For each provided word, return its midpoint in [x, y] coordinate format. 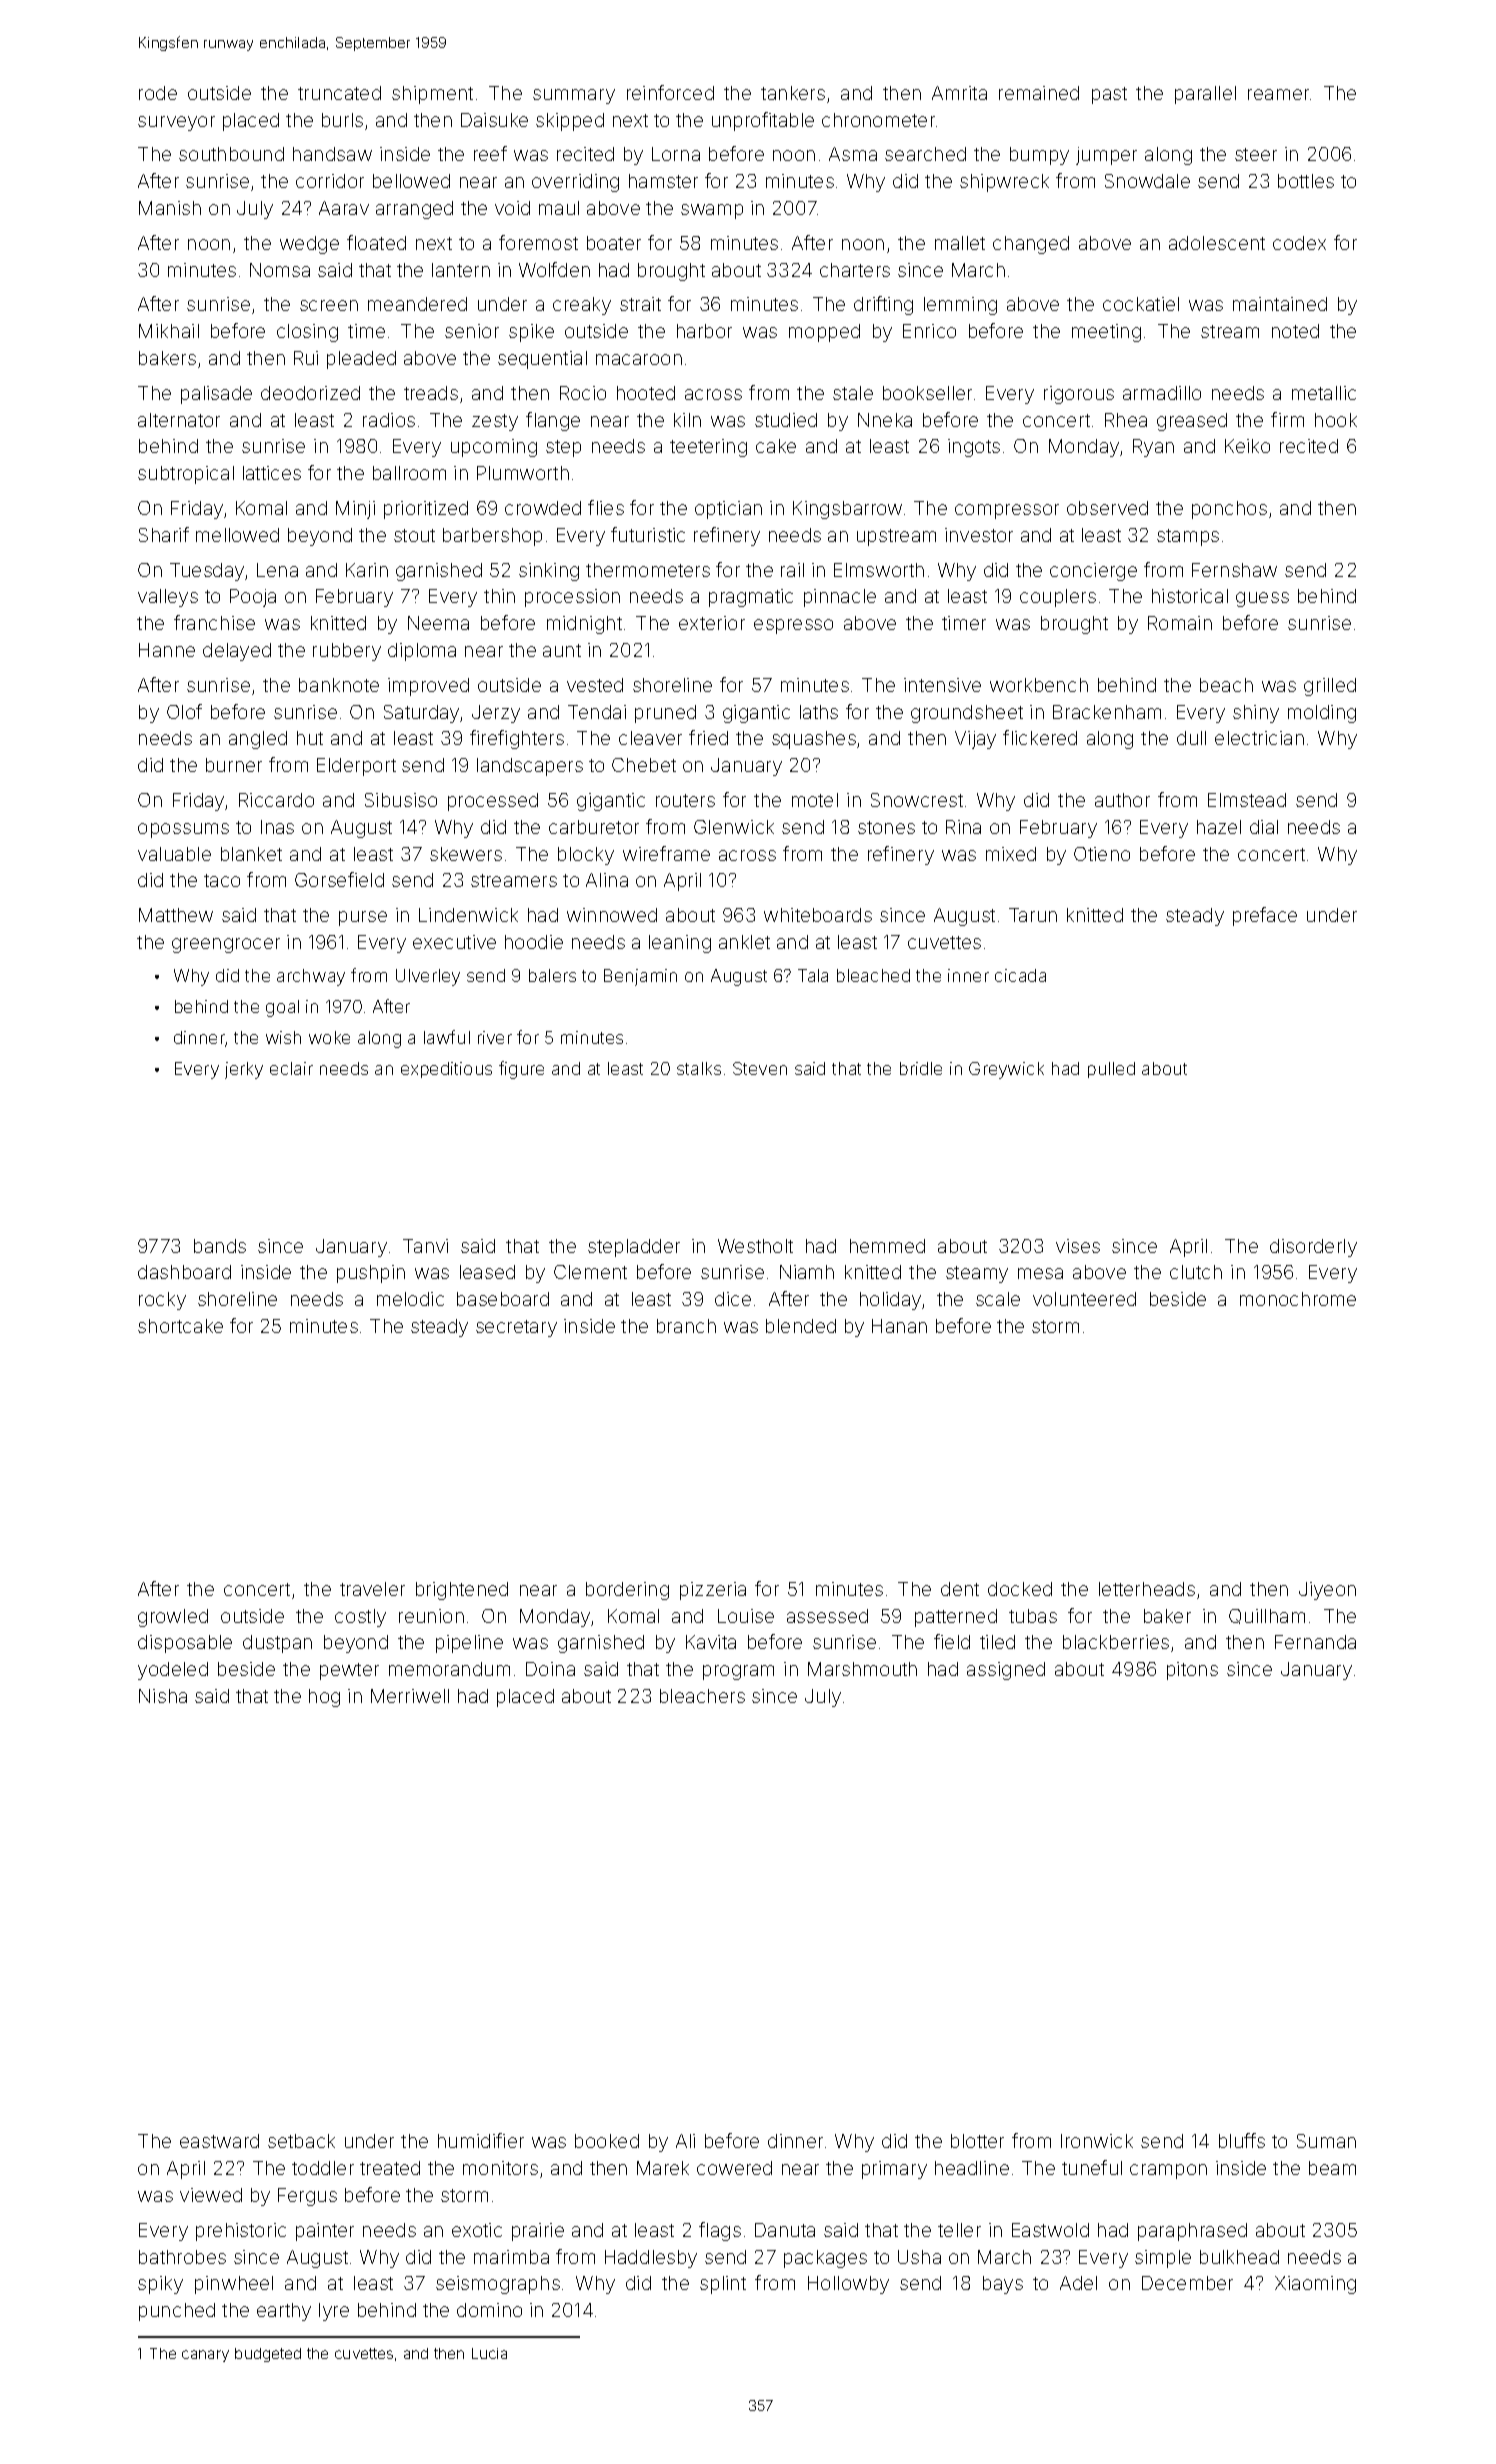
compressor [1007, 511]
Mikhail [169, 331]
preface [1265, 916]
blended [801, 1326]
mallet [960, 243]
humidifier [481, 2140]
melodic [410, 1299]
